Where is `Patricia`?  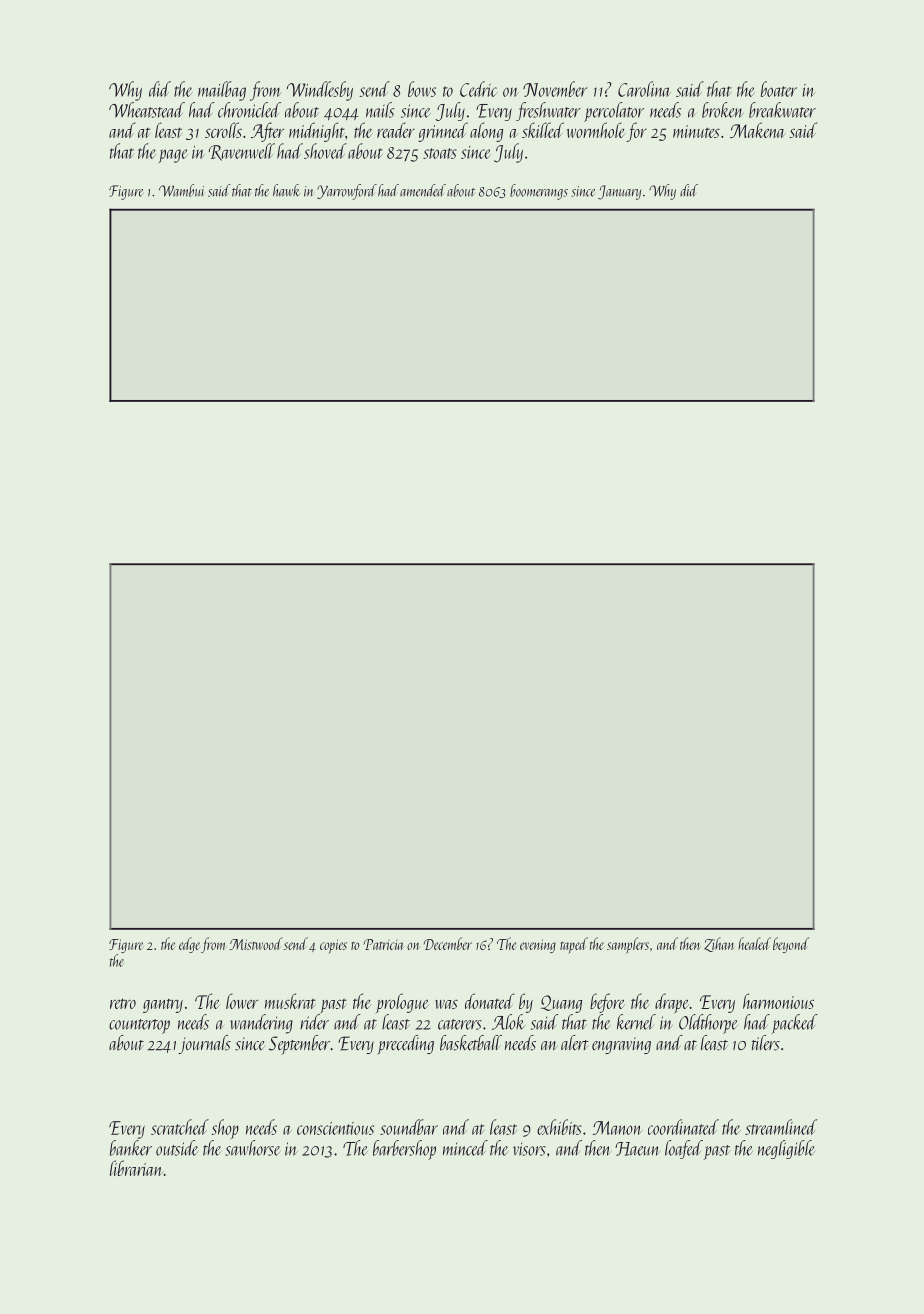 Patricia is located at coordinates (384, 944).
